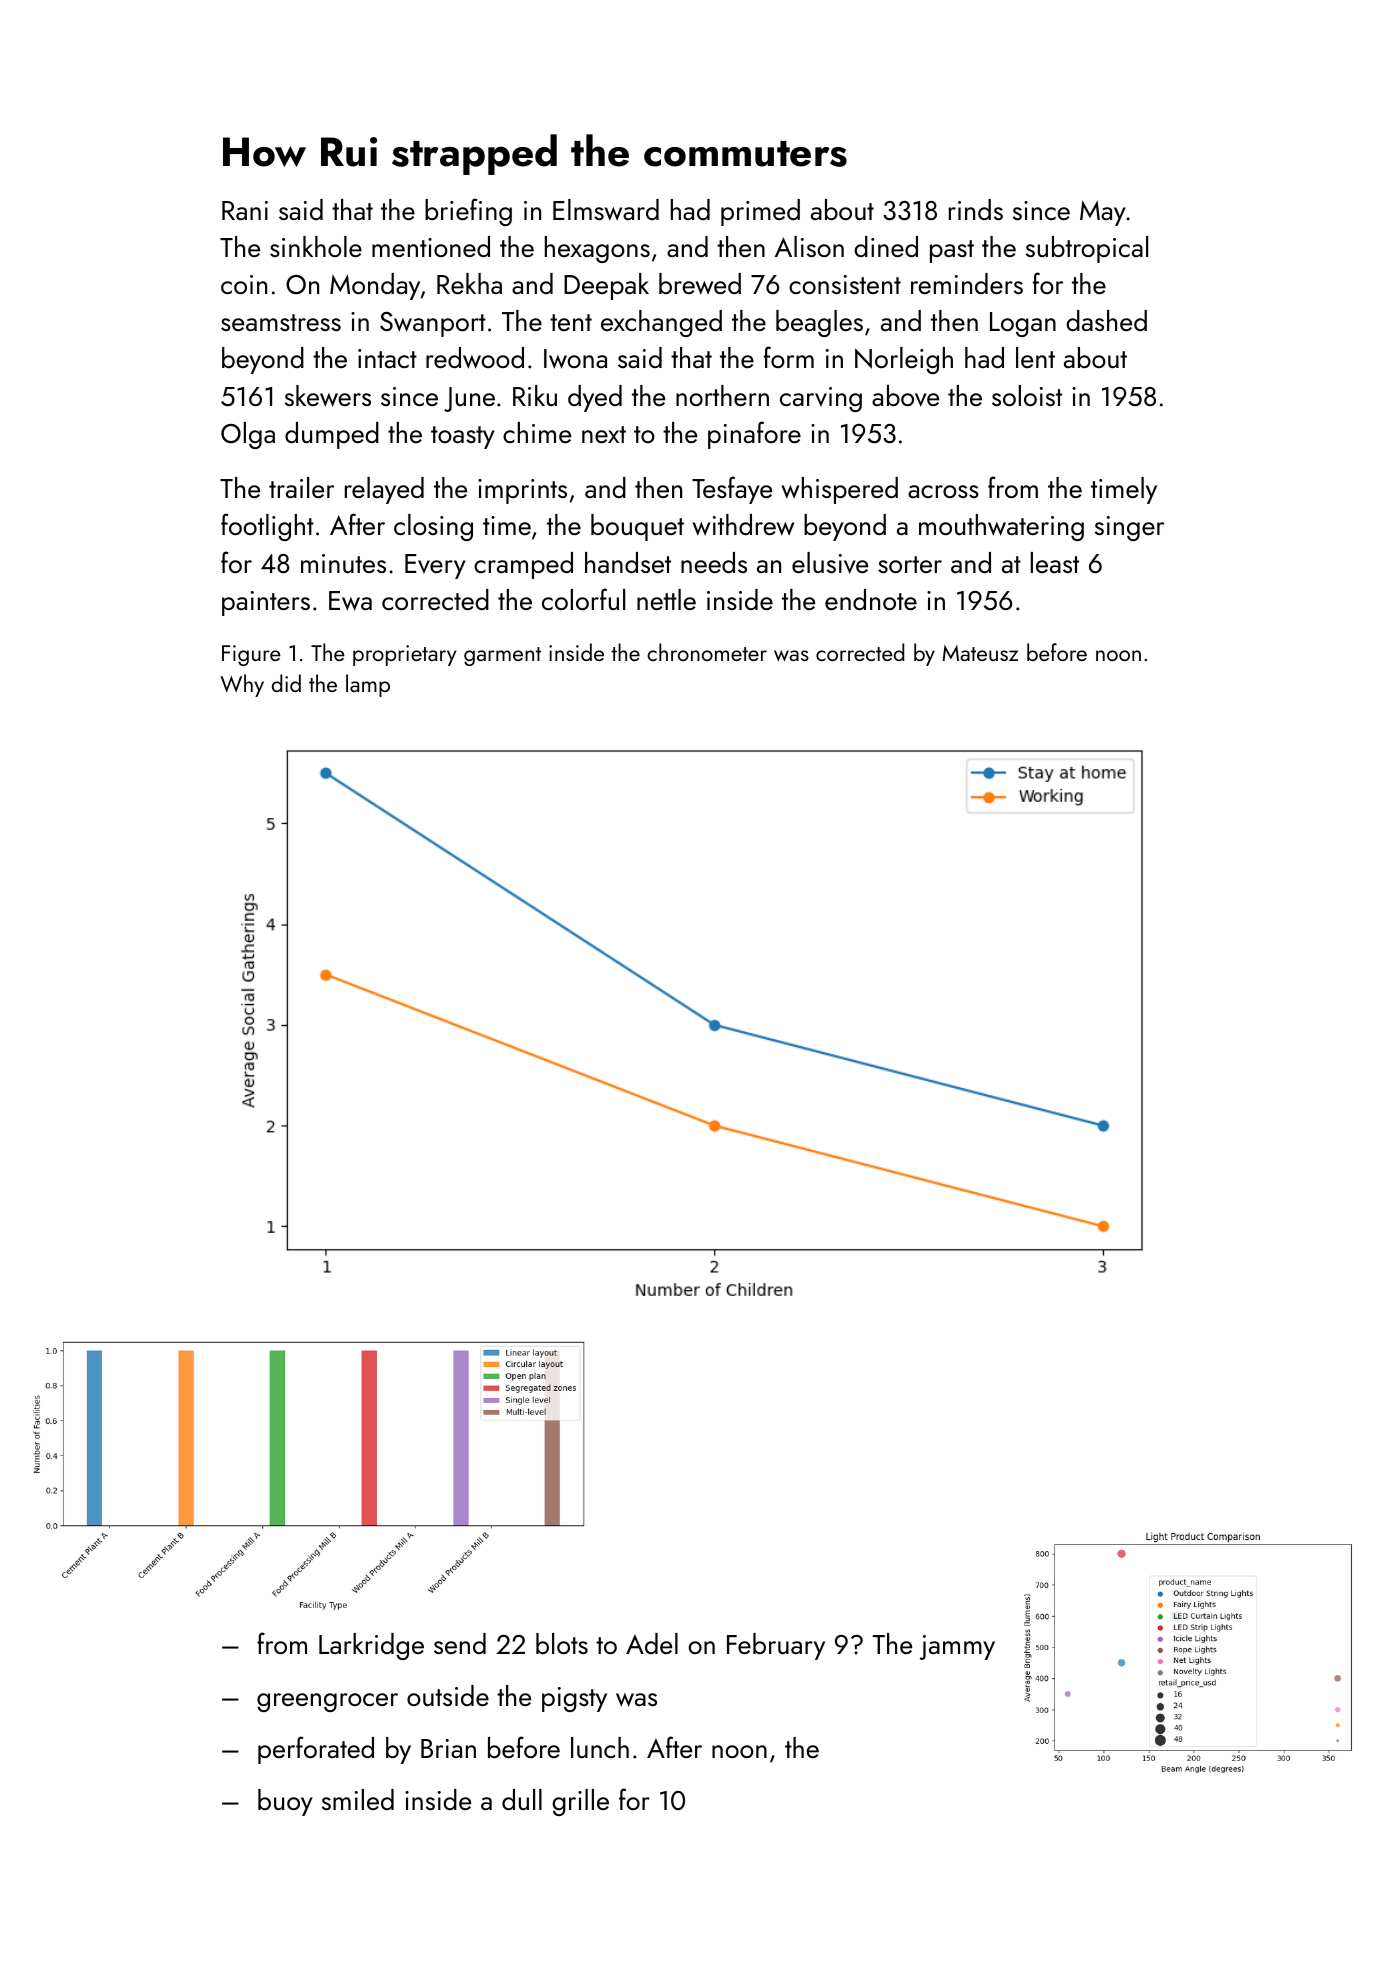 This screenshot has height=1969, width=1386. What do you see at coordinates (431, 246) in the screenshot?
I see `mentioned` at bounding box center [431, 246].
